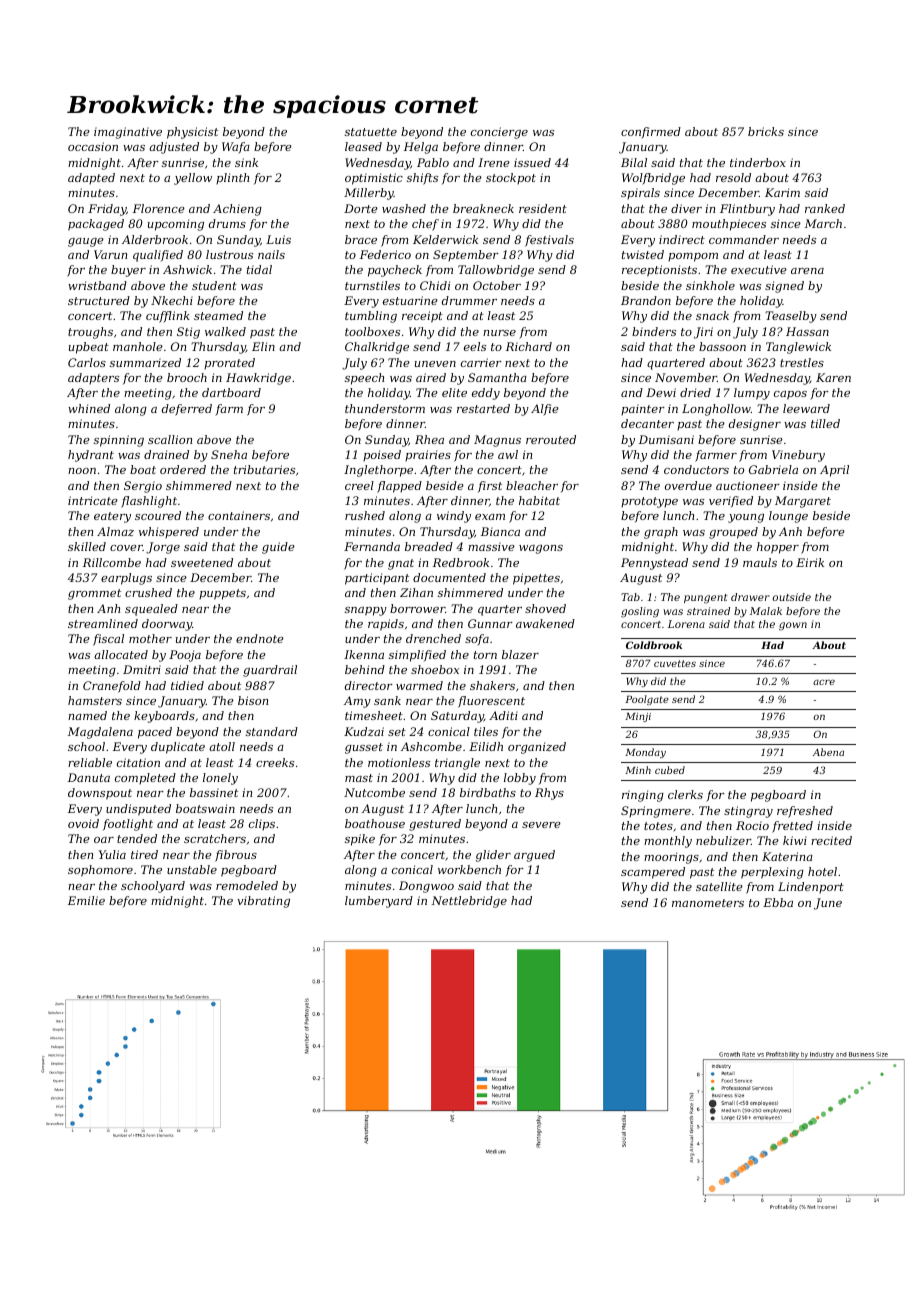  I want to click on Rhea, so click(429, 439).
